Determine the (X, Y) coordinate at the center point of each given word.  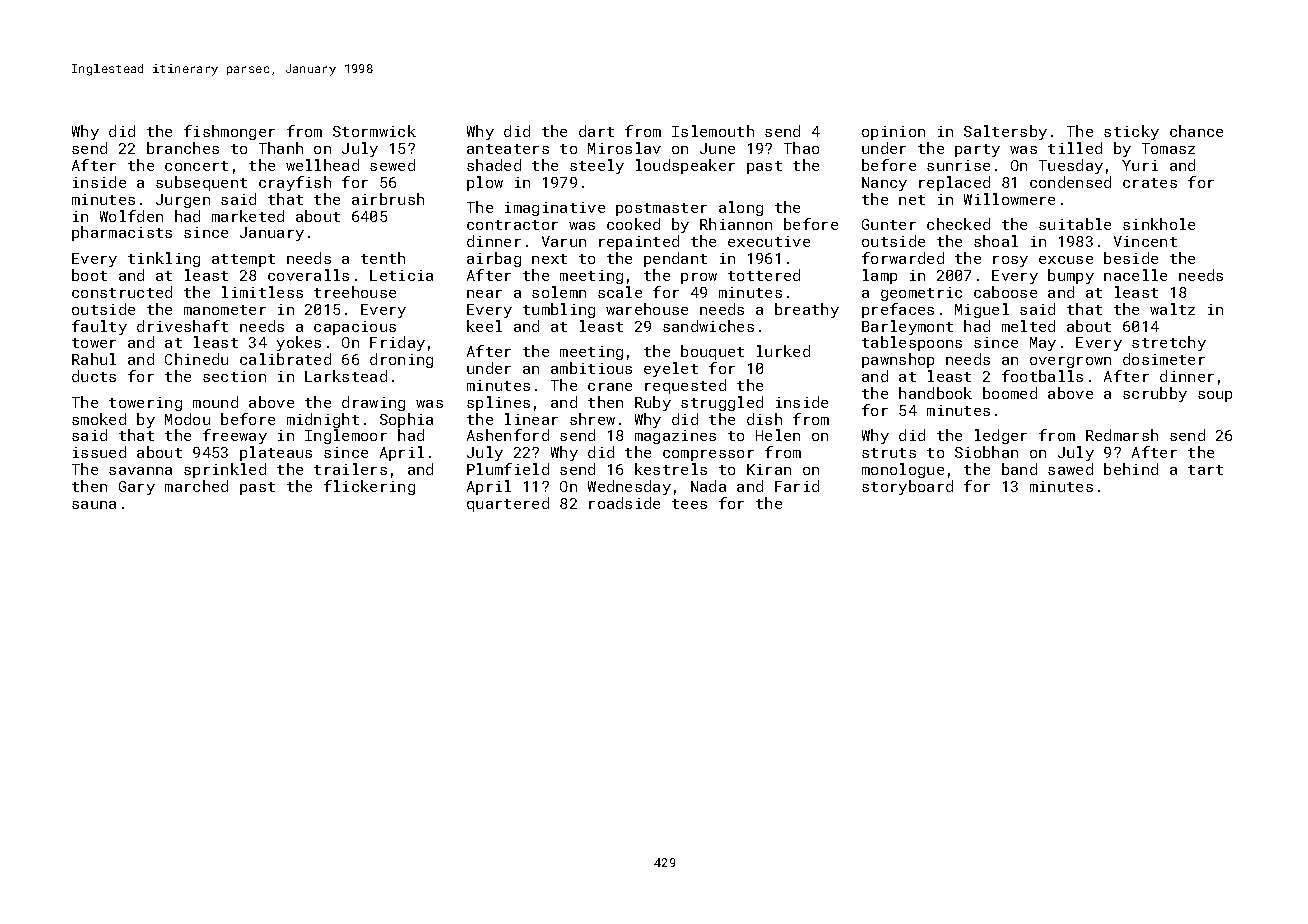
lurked (783, 351)
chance (1196, 131)
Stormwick (374, 131)
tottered (764, 275)
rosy (1010, 261)
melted (1028, 326)
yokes (299, 343)
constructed (122, 292)
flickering (369, 487)
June (717, 148)
